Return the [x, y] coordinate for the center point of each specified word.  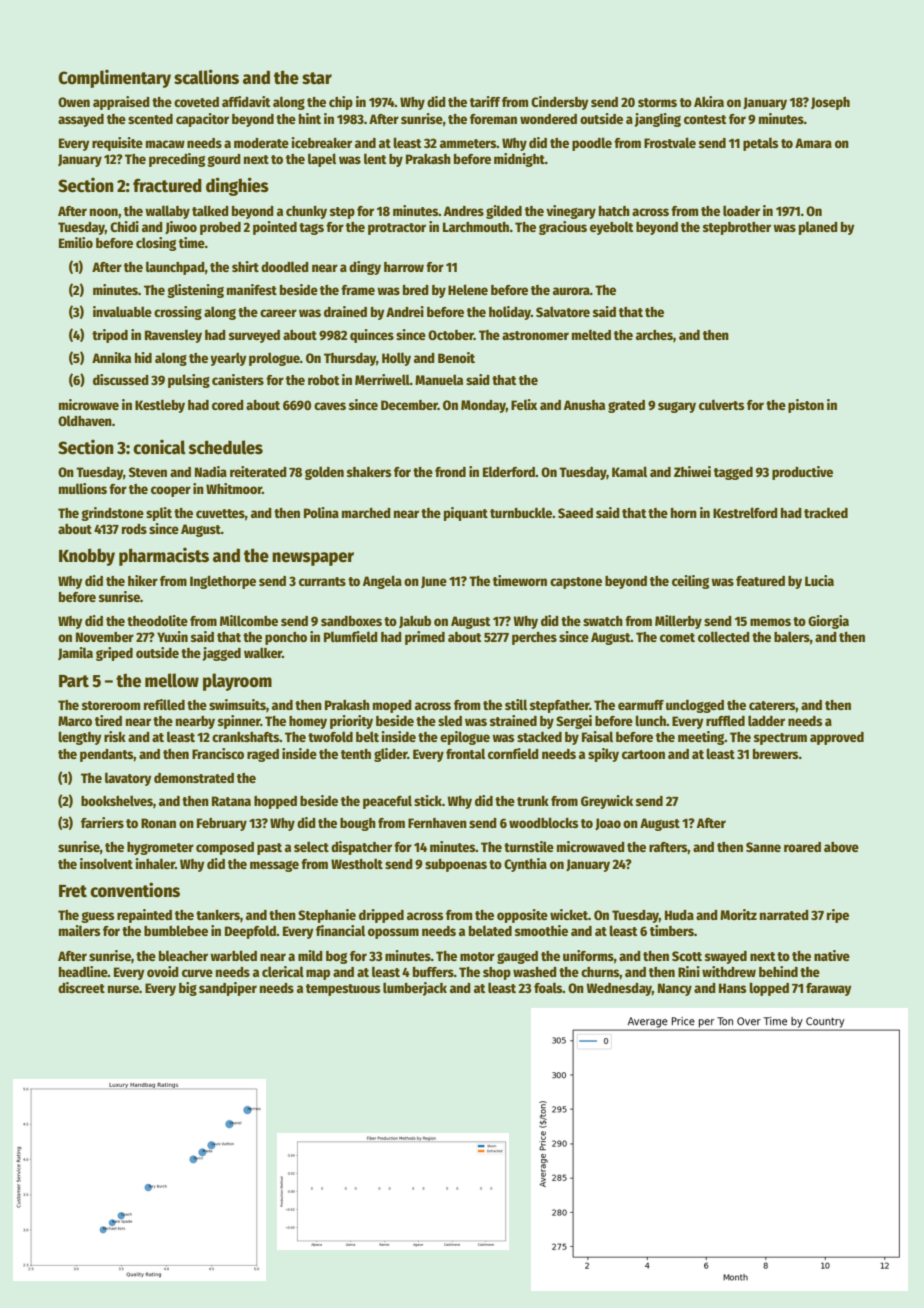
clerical [283, 971]
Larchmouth [476, 227]
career [278, 313]
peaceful [387, 802]
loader [741, 210]
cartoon [643, 754]
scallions [206, 77]
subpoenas [456, 865]
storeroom [111, 705]
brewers [776, 754]
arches [654, 335]
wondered [548, 119]
